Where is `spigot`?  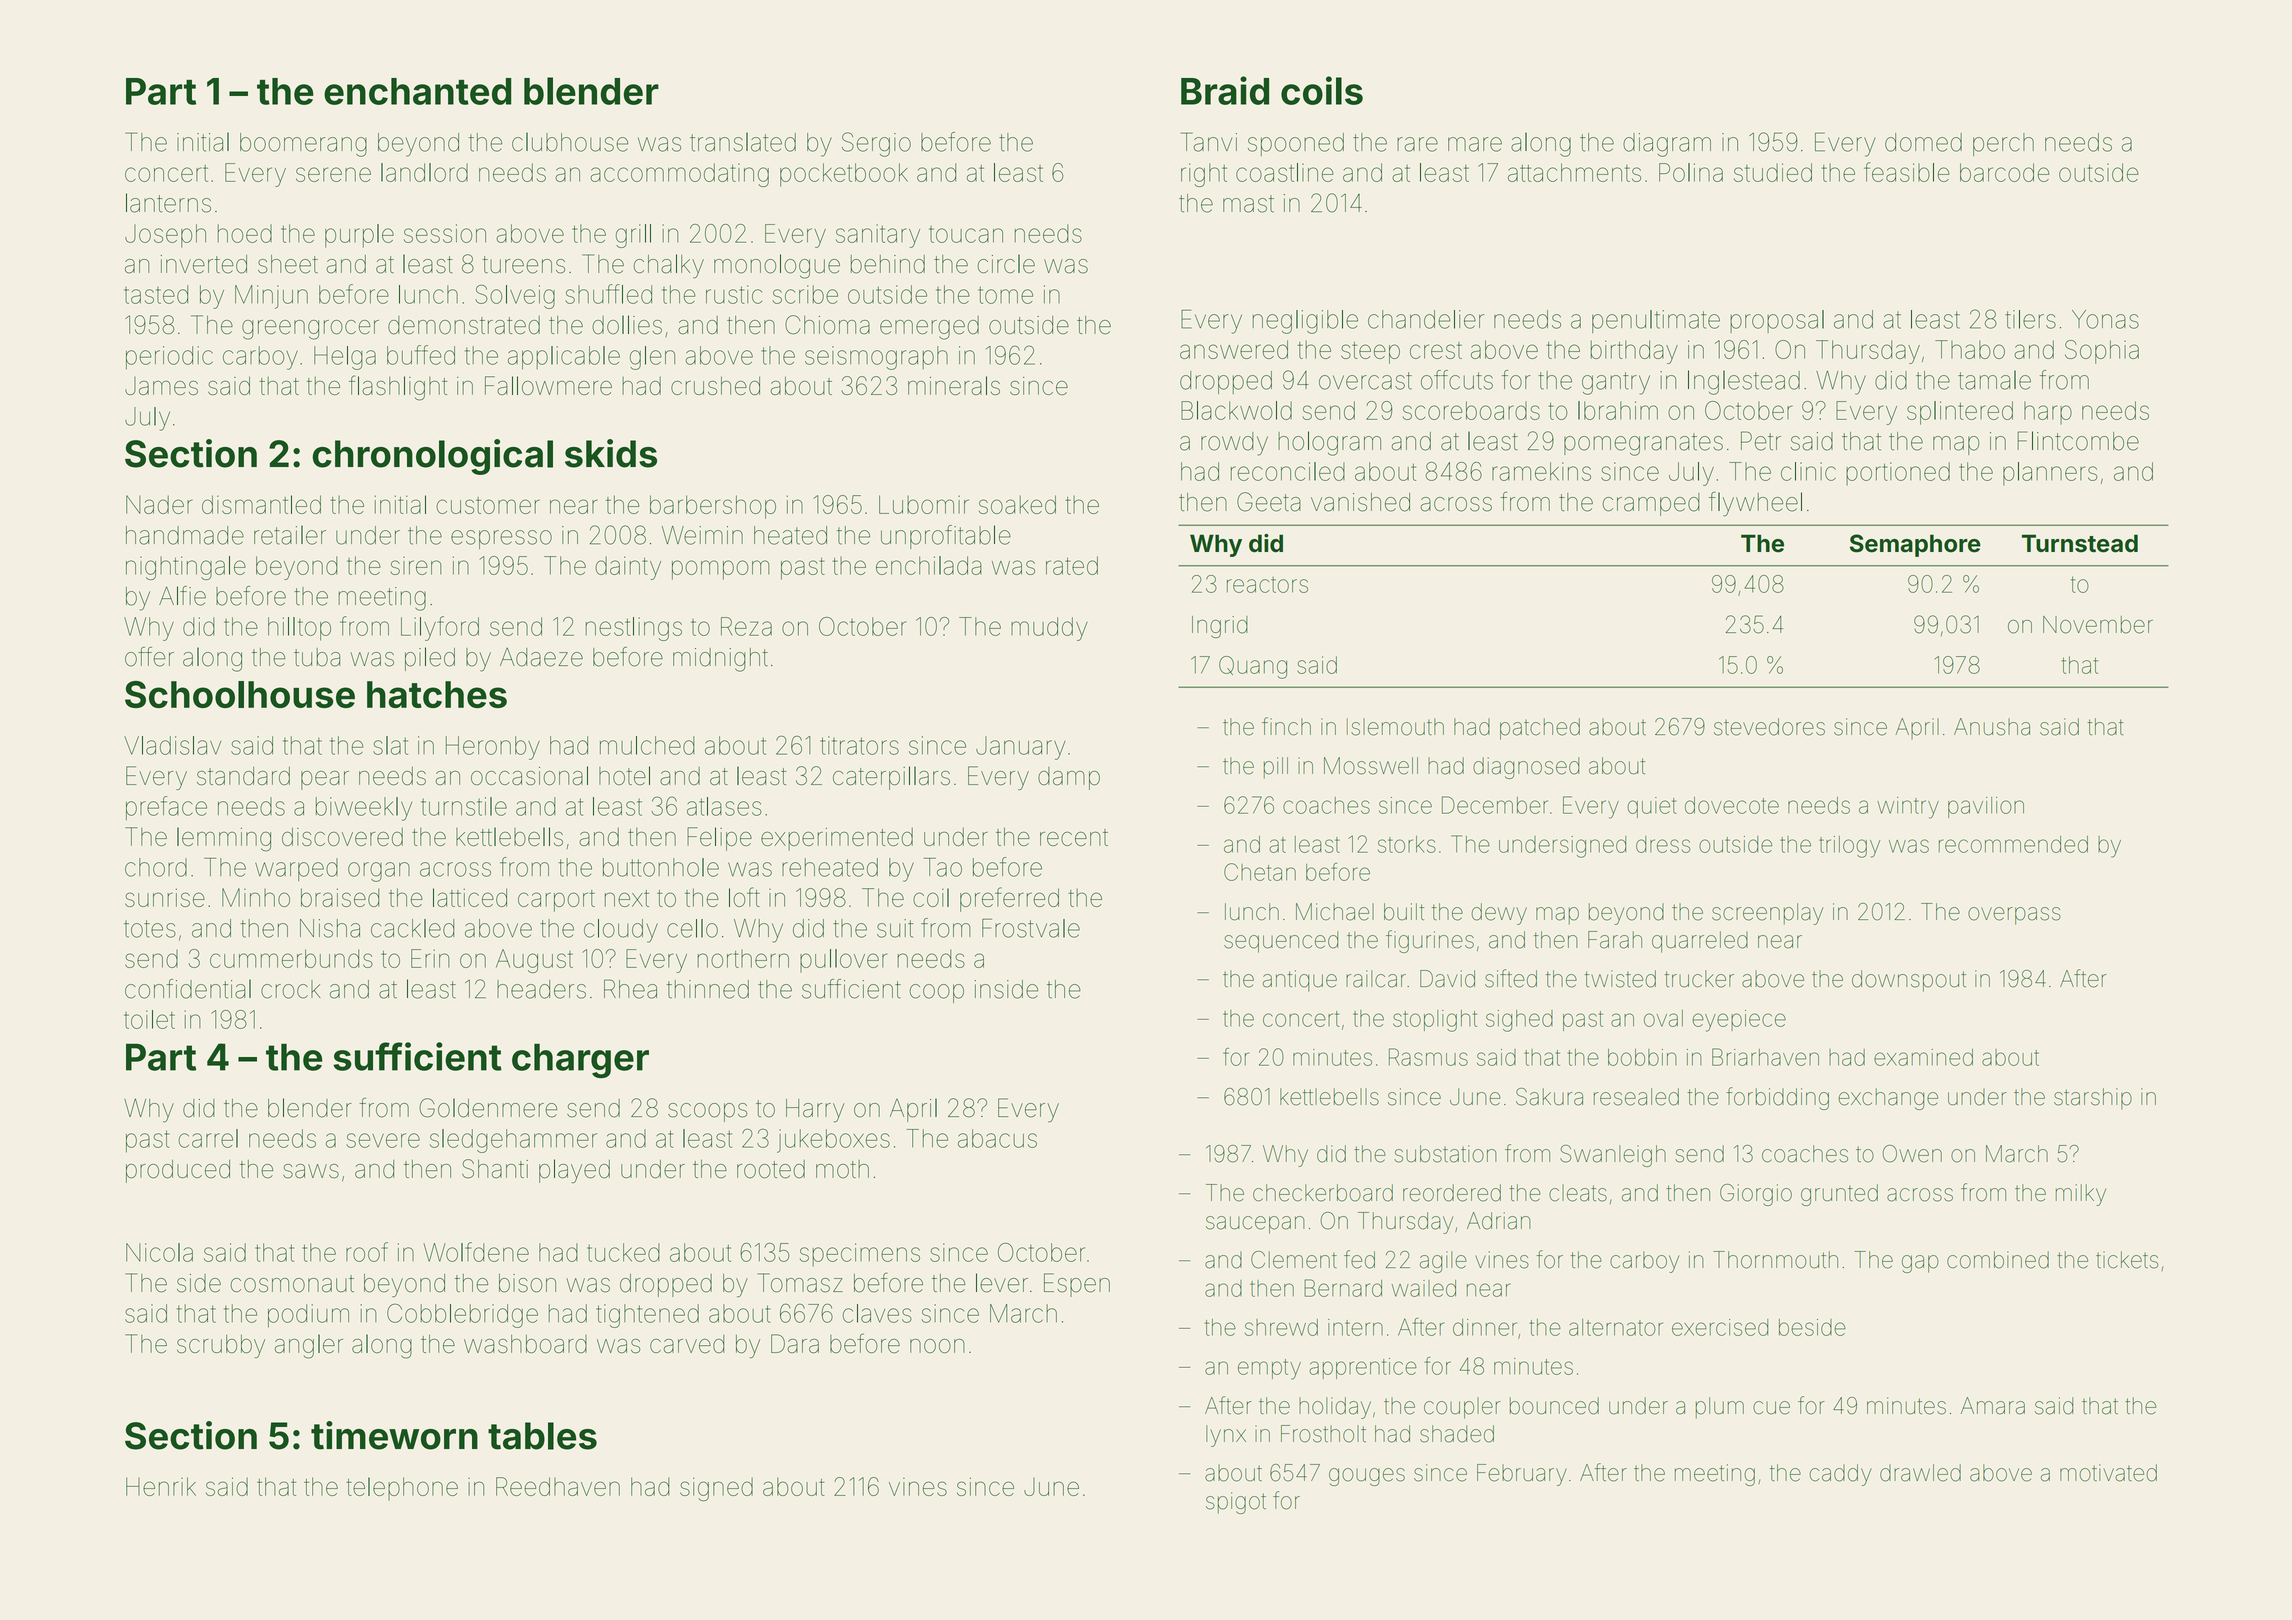 spigot is located at coordinates (1236, 1503).
